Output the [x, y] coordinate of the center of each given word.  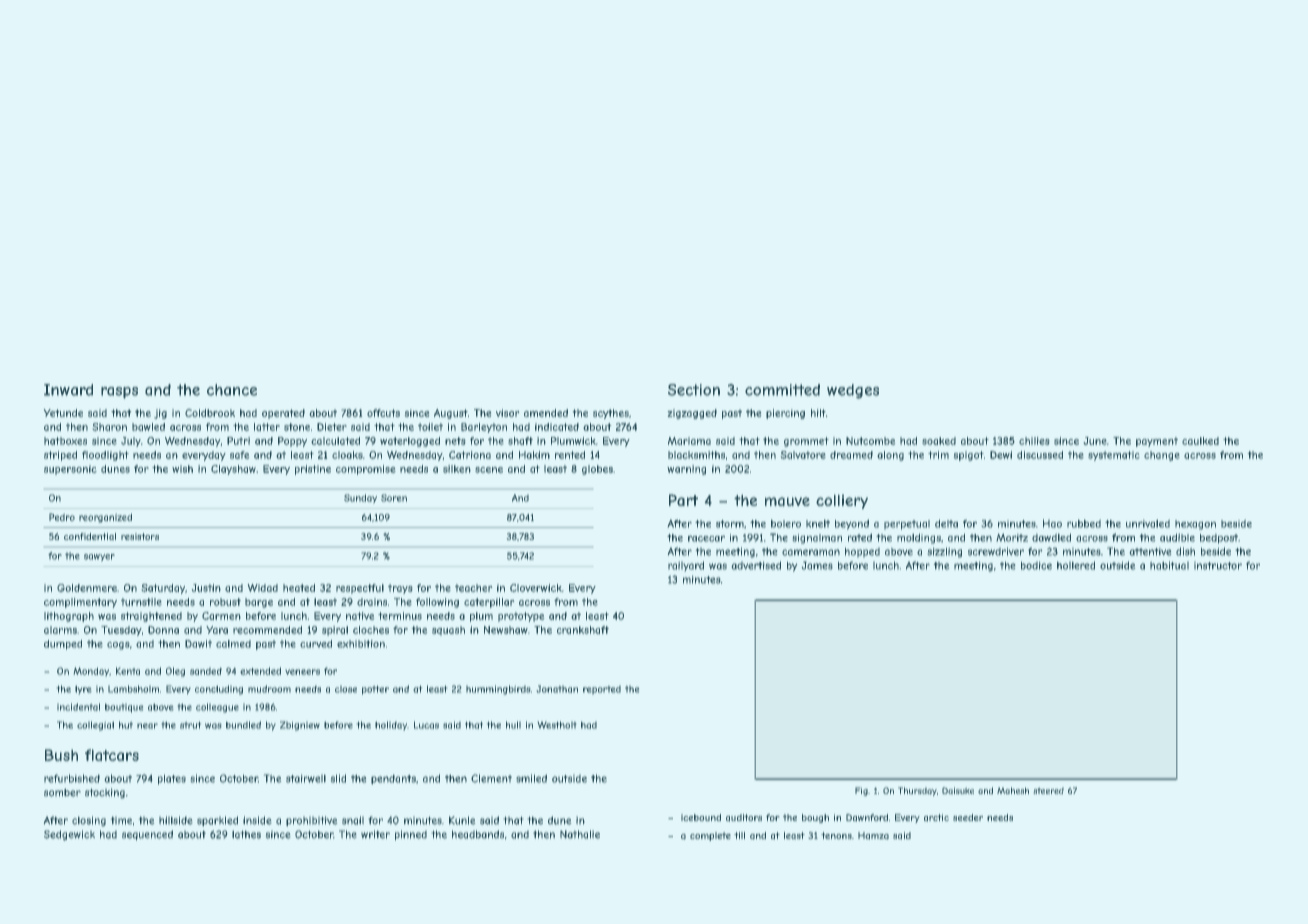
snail [353, 820]
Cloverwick [536, 588]
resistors [140, 536]
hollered [1076, 565]
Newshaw [506, 630]
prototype [521, 617]
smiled [531, 778]
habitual [1169, 565]
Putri [238, 441]
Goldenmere [87, 588]
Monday [91, 671]
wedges [853, 391]
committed [782, 390]
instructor [1218, 566]
